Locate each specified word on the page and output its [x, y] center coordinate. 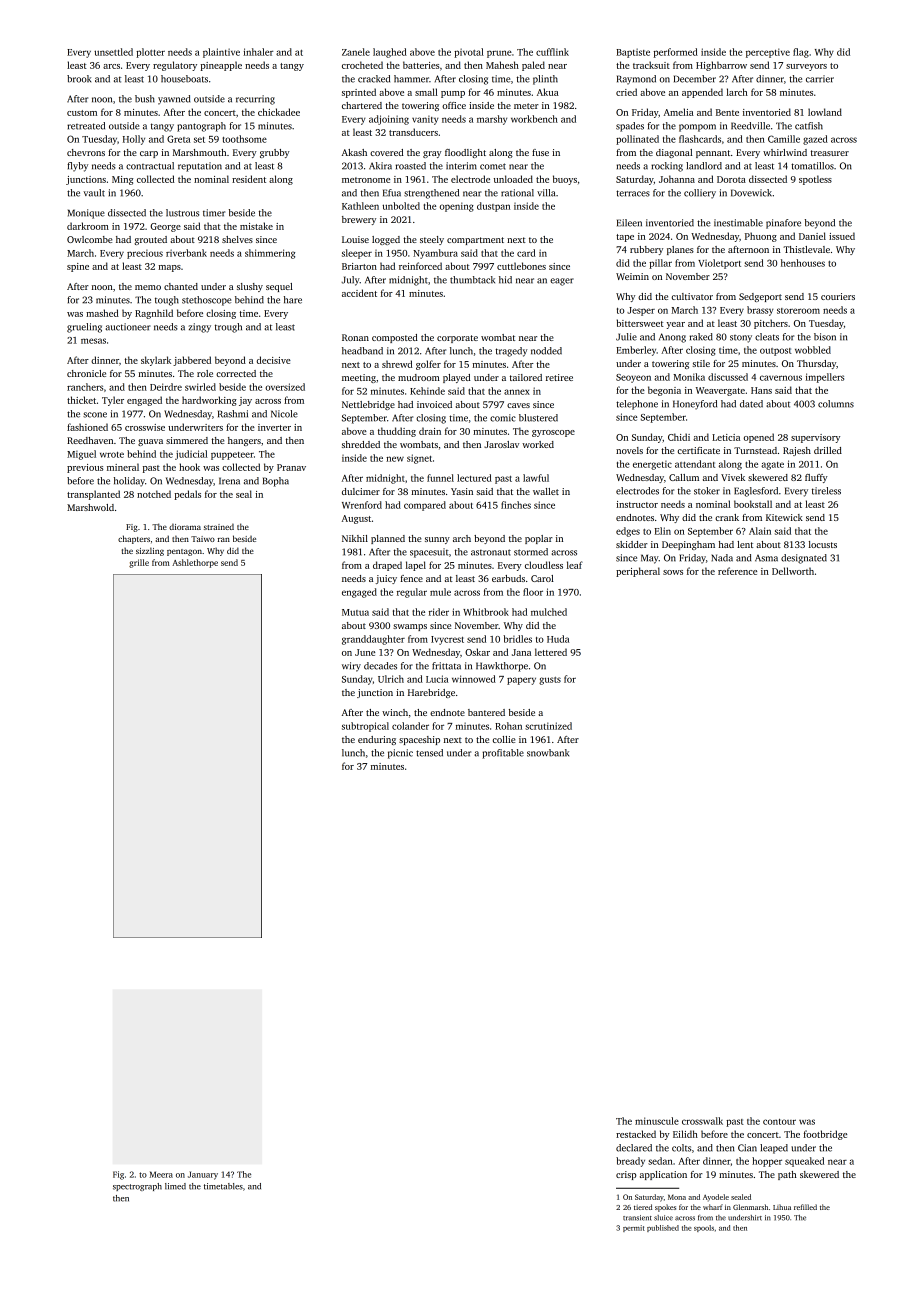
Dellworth [793, 571]
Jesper [641, 311]
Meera [161, 1174]
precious [145, 254]
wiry [351, 667]
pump [453, 94]
